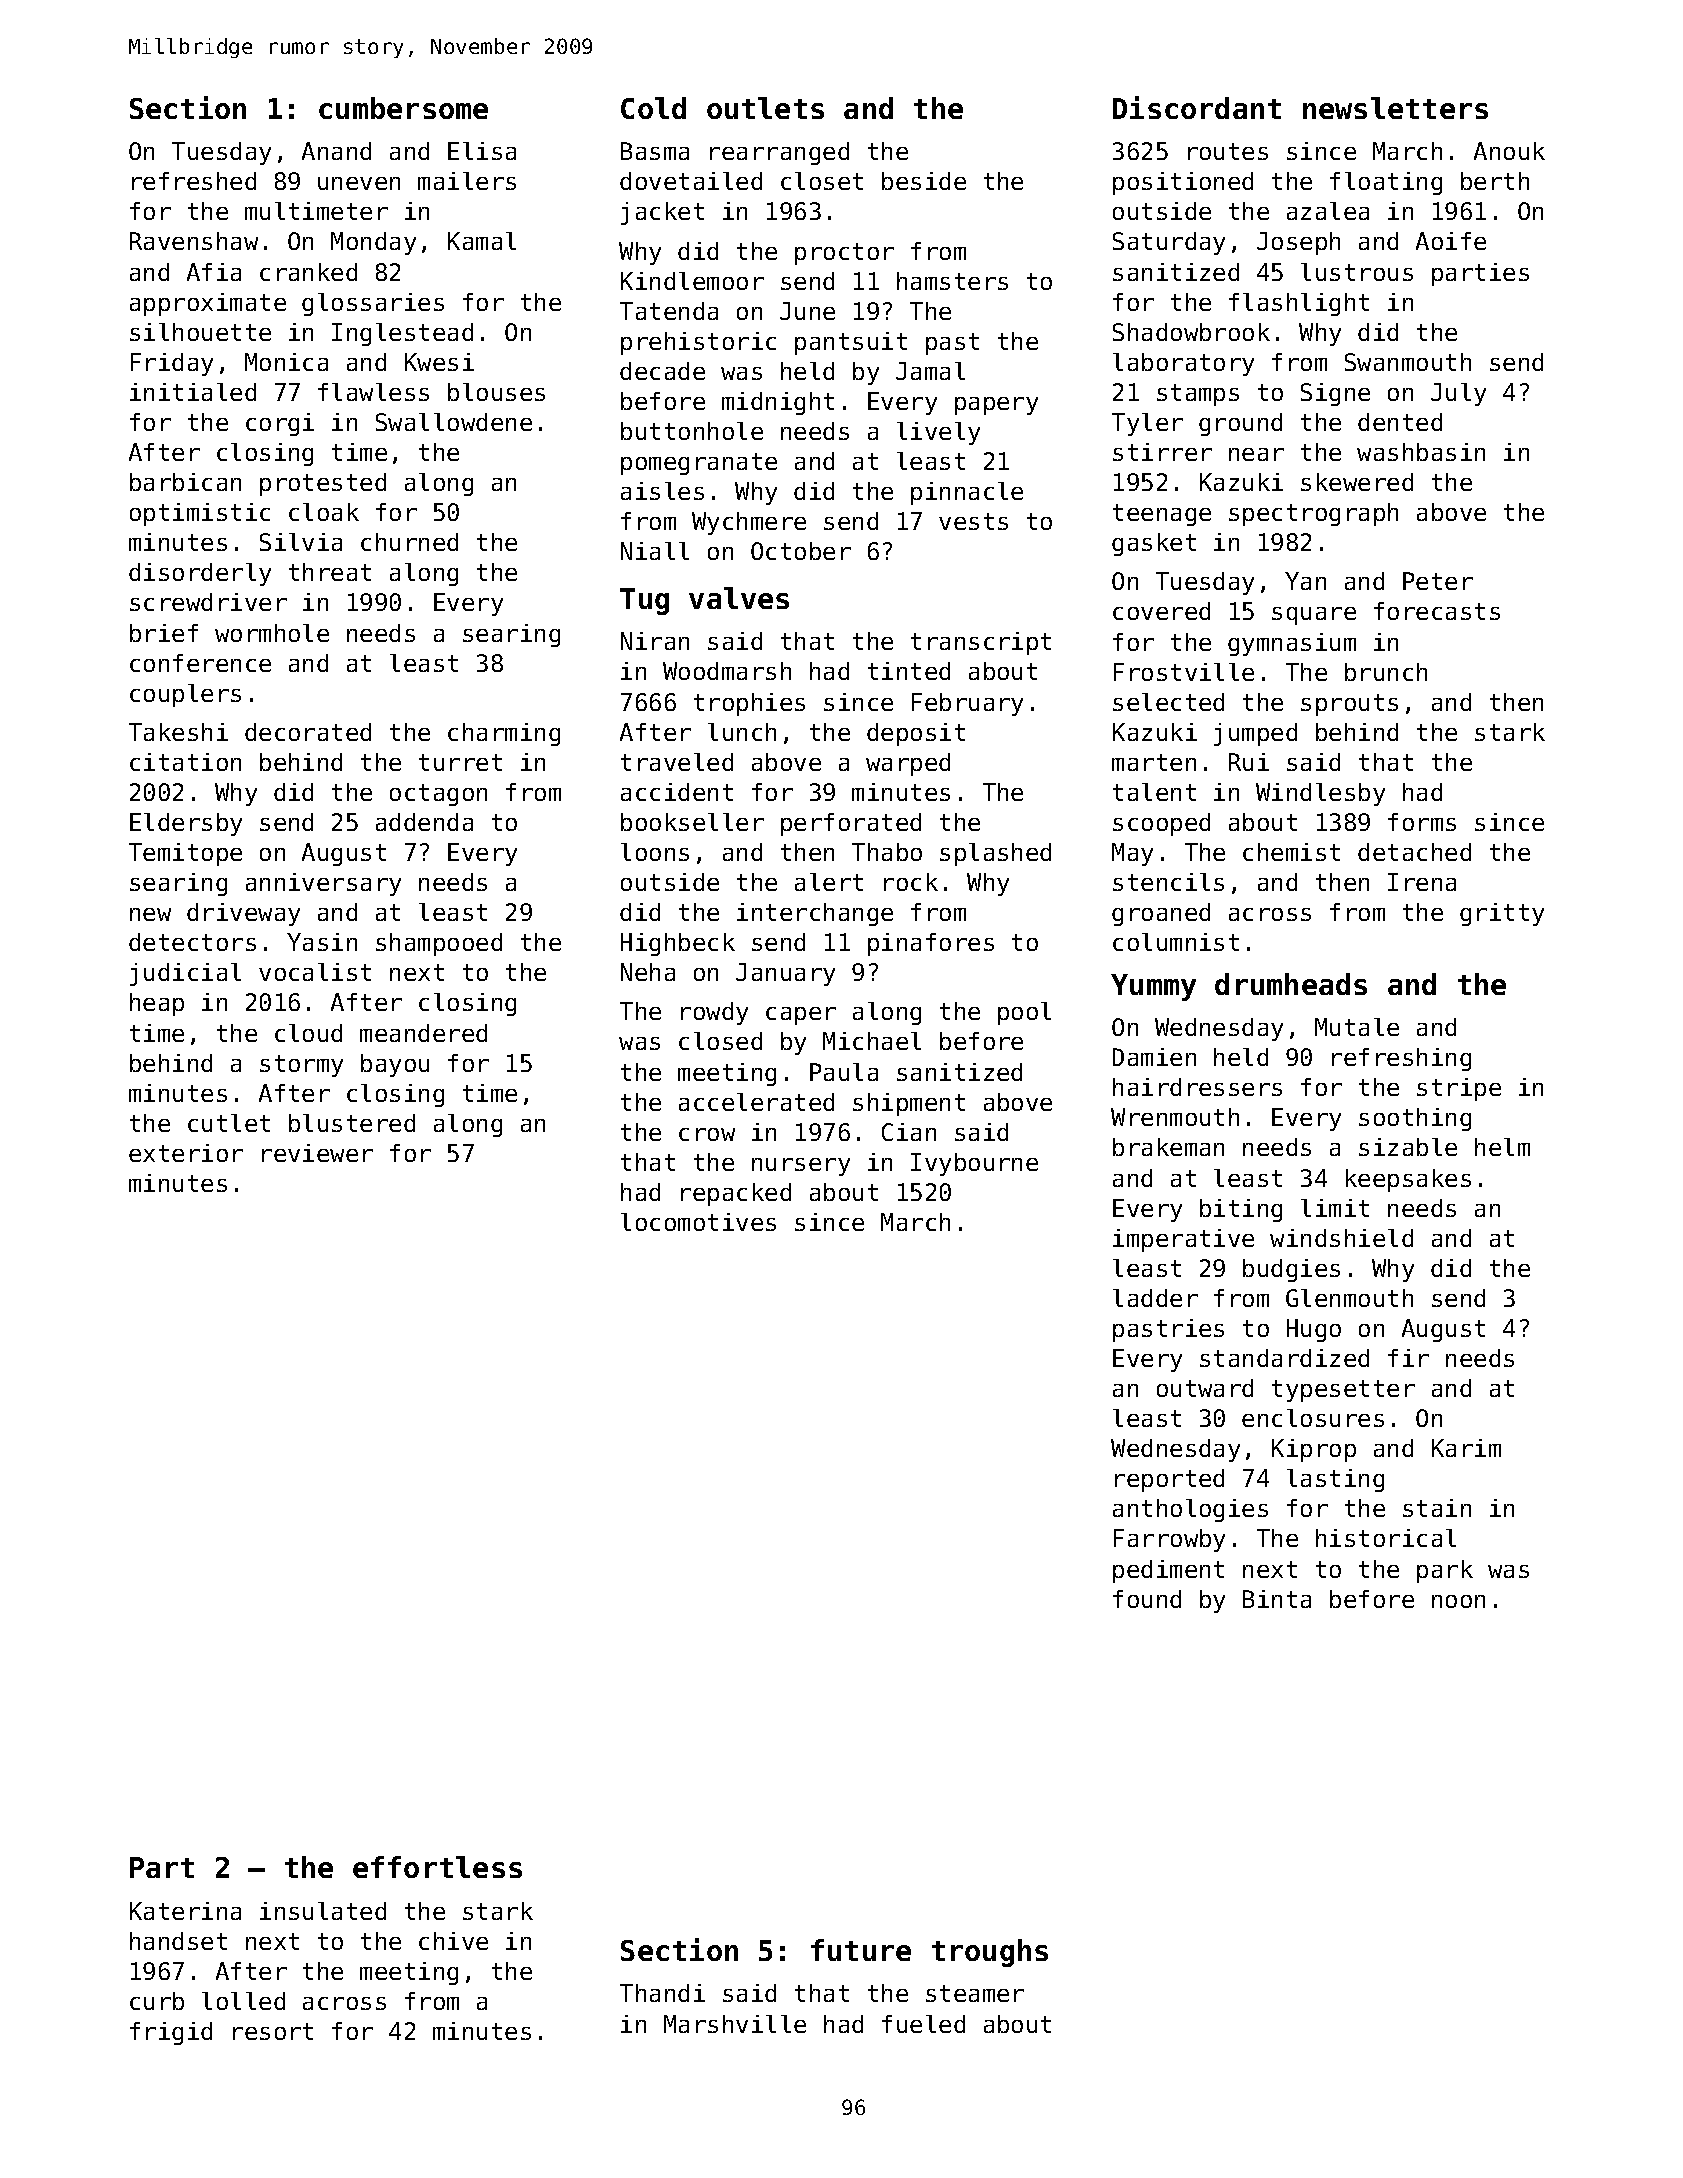 This screenshot has width=1683, height=2178. What do you see at coordinates (707, 1134) in the screenshot?
I see `crow` at bounding box center [707, 1134].
